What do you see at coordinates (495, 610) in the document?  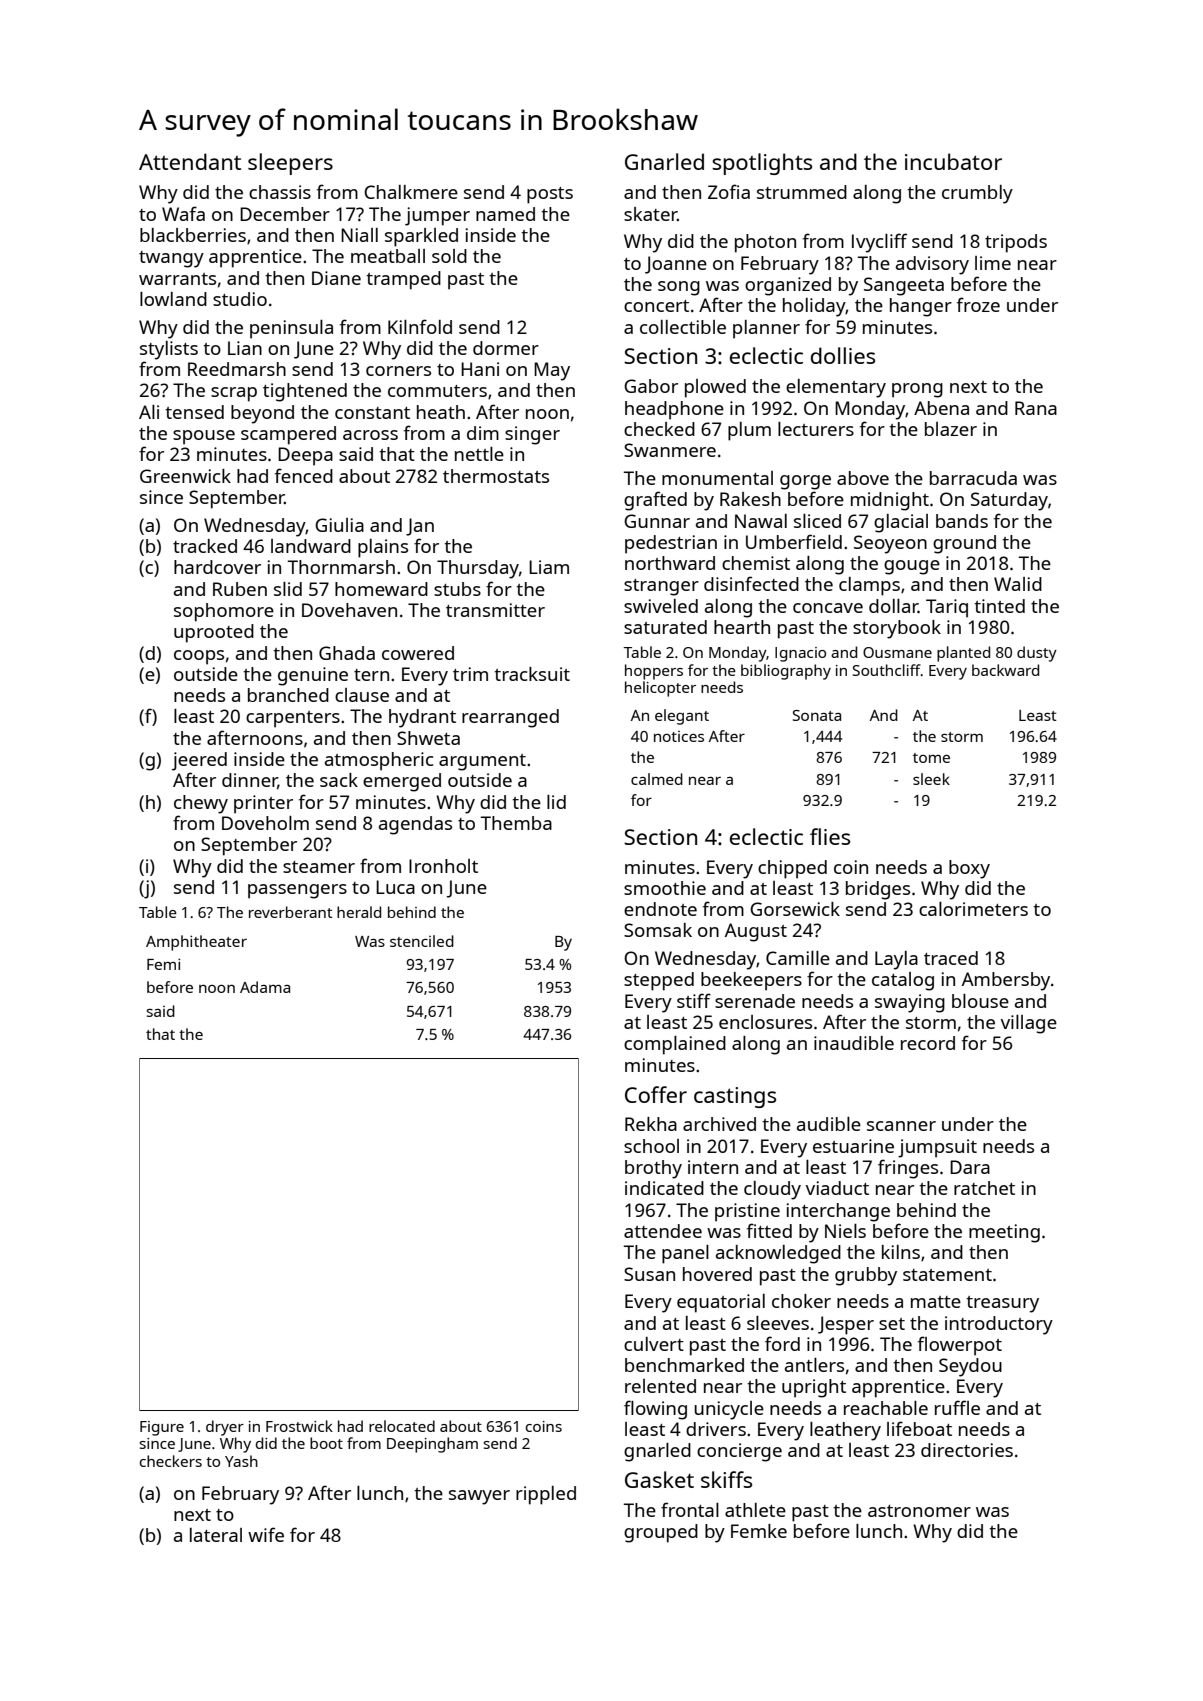 I see `transmitter` at bounding box center [495, 610].
